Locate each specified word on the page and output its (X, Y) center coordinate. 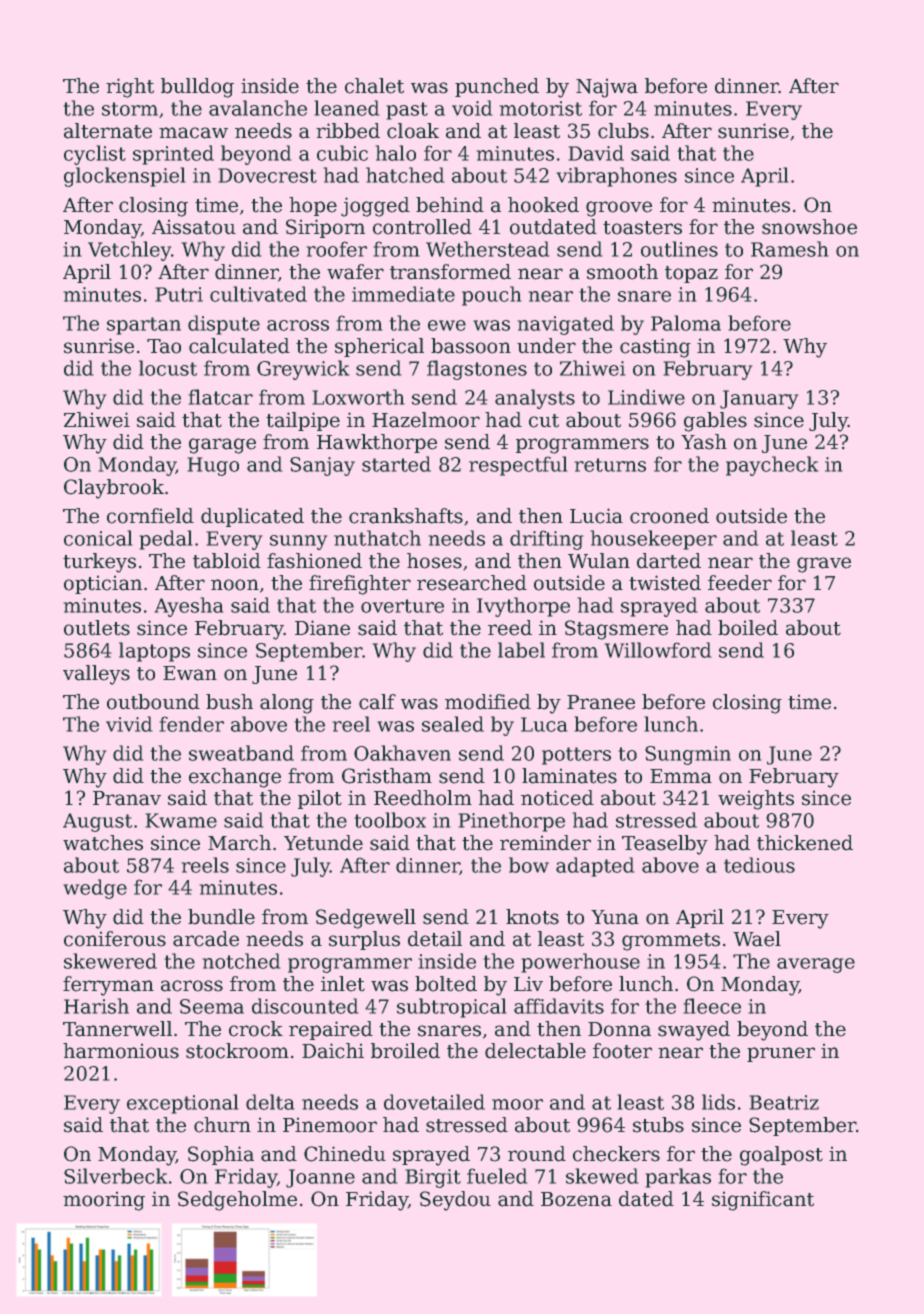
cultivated (258, 294)
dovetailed (434, 1102)
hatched (405, 175)
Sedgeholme (237, 1201)
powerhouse (581, 963)
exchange (235, 778)
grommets (671, 942)
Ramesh (789, 249)
